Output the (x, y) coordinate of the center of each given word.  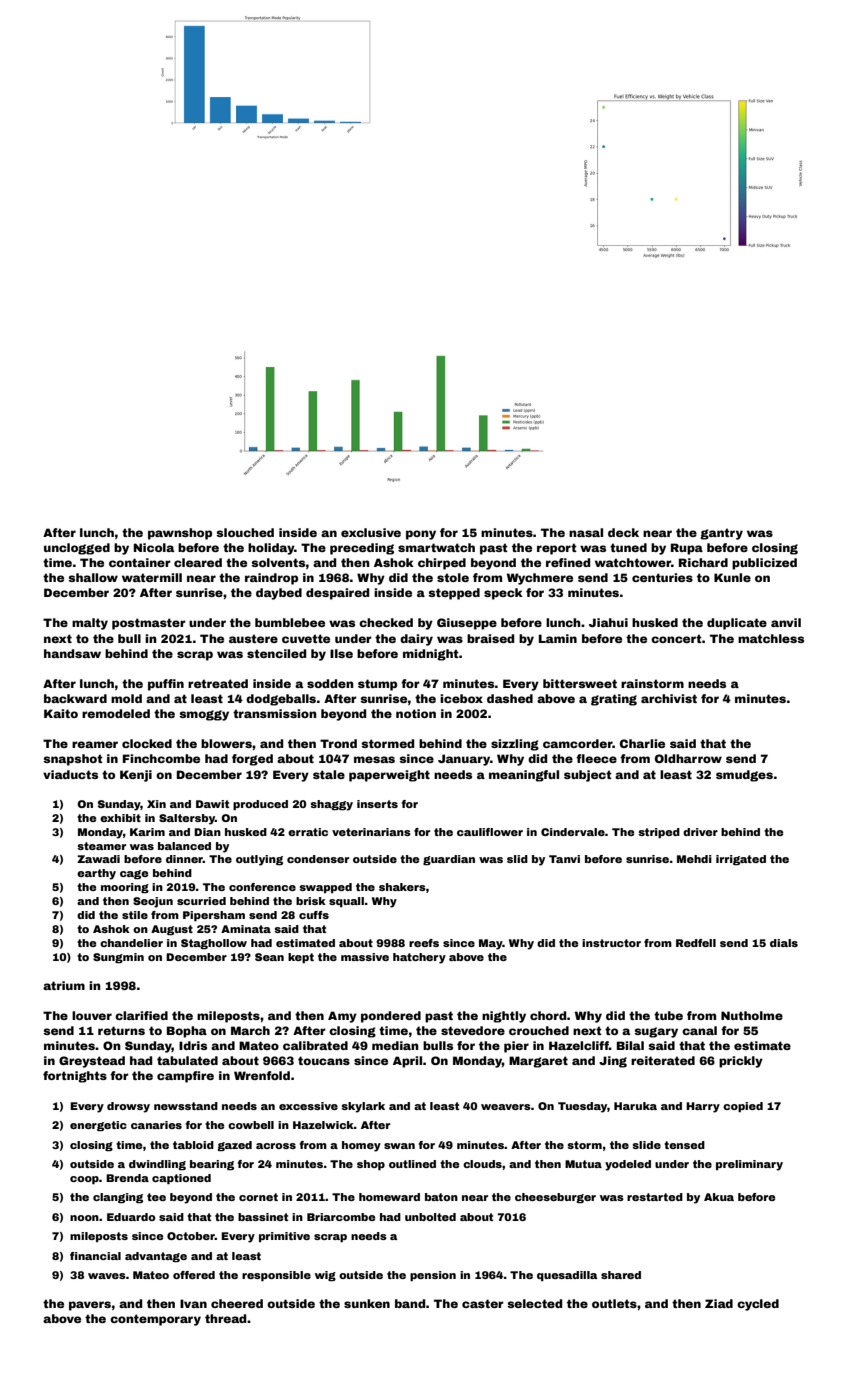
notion (416, 713)
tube (668, 1015)
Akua (719, 1197)
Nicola (154, 547)
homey (361, 1146)
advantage (156, 1257)
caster (483, 1303)
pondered (391, 1017)
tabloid (193, 1145)
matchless (771, 638)
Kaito (61, 713)
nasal (586, 532)
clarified (141, 1015)
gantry (721, 534)
